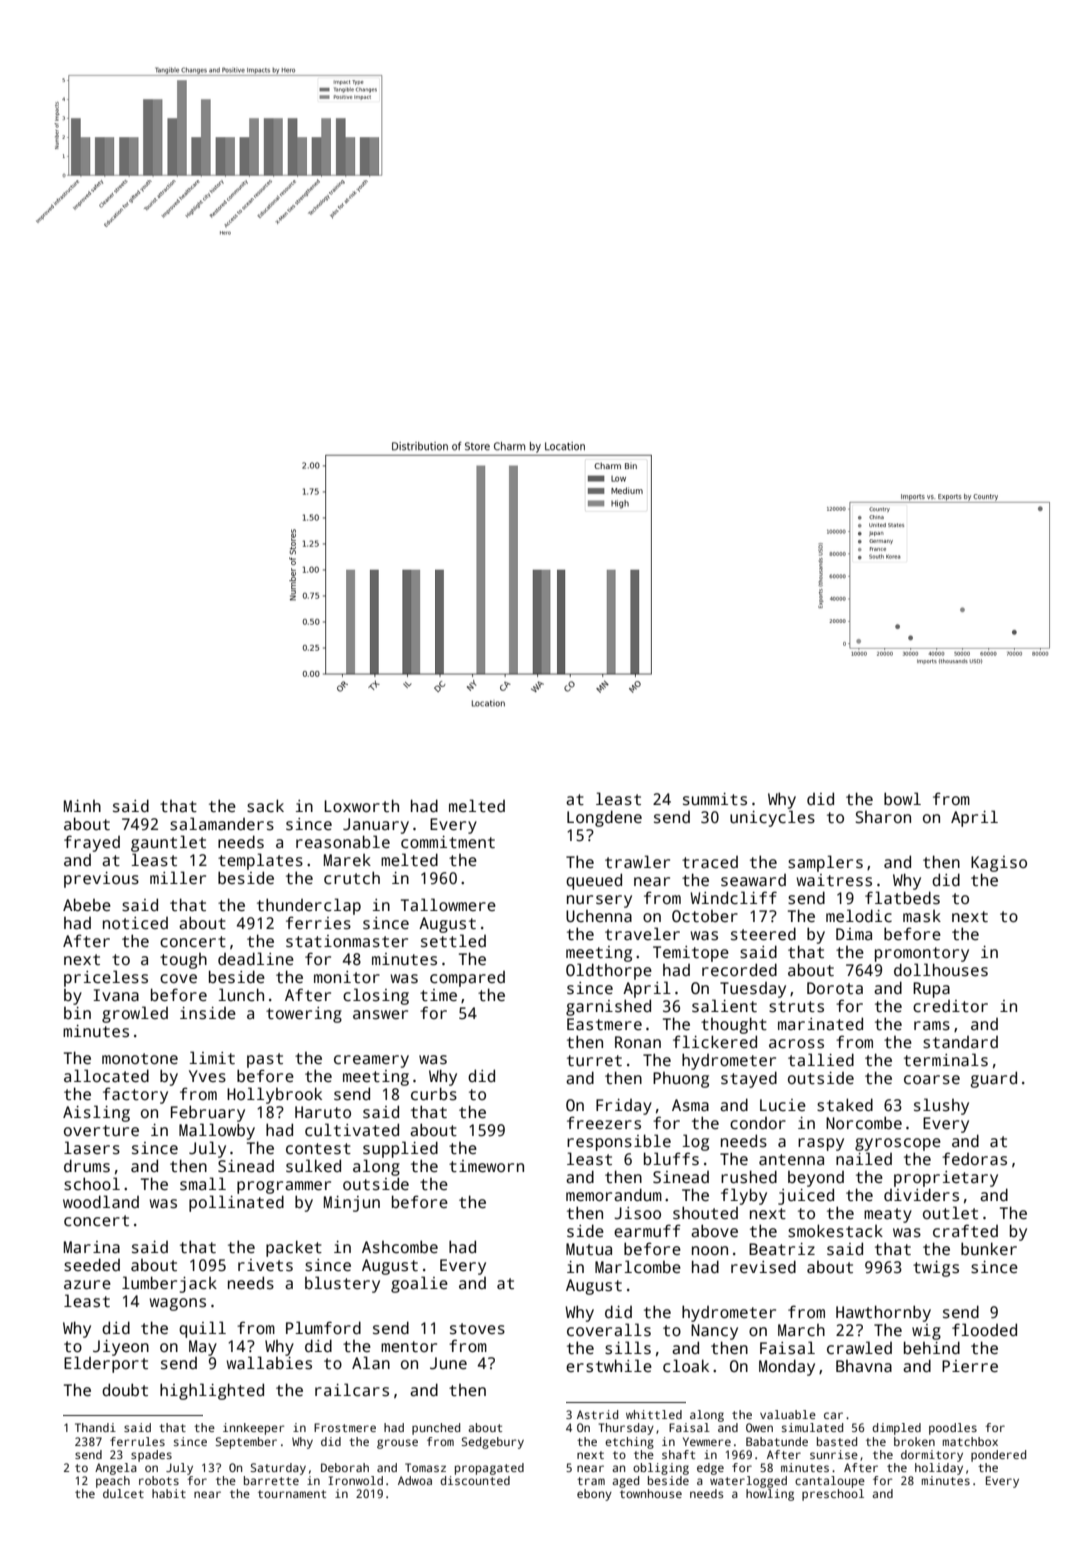  What do you see at coordinates (380, 1015) in the screenshot?
I see `answer` at bounding box center [380, 1015].
